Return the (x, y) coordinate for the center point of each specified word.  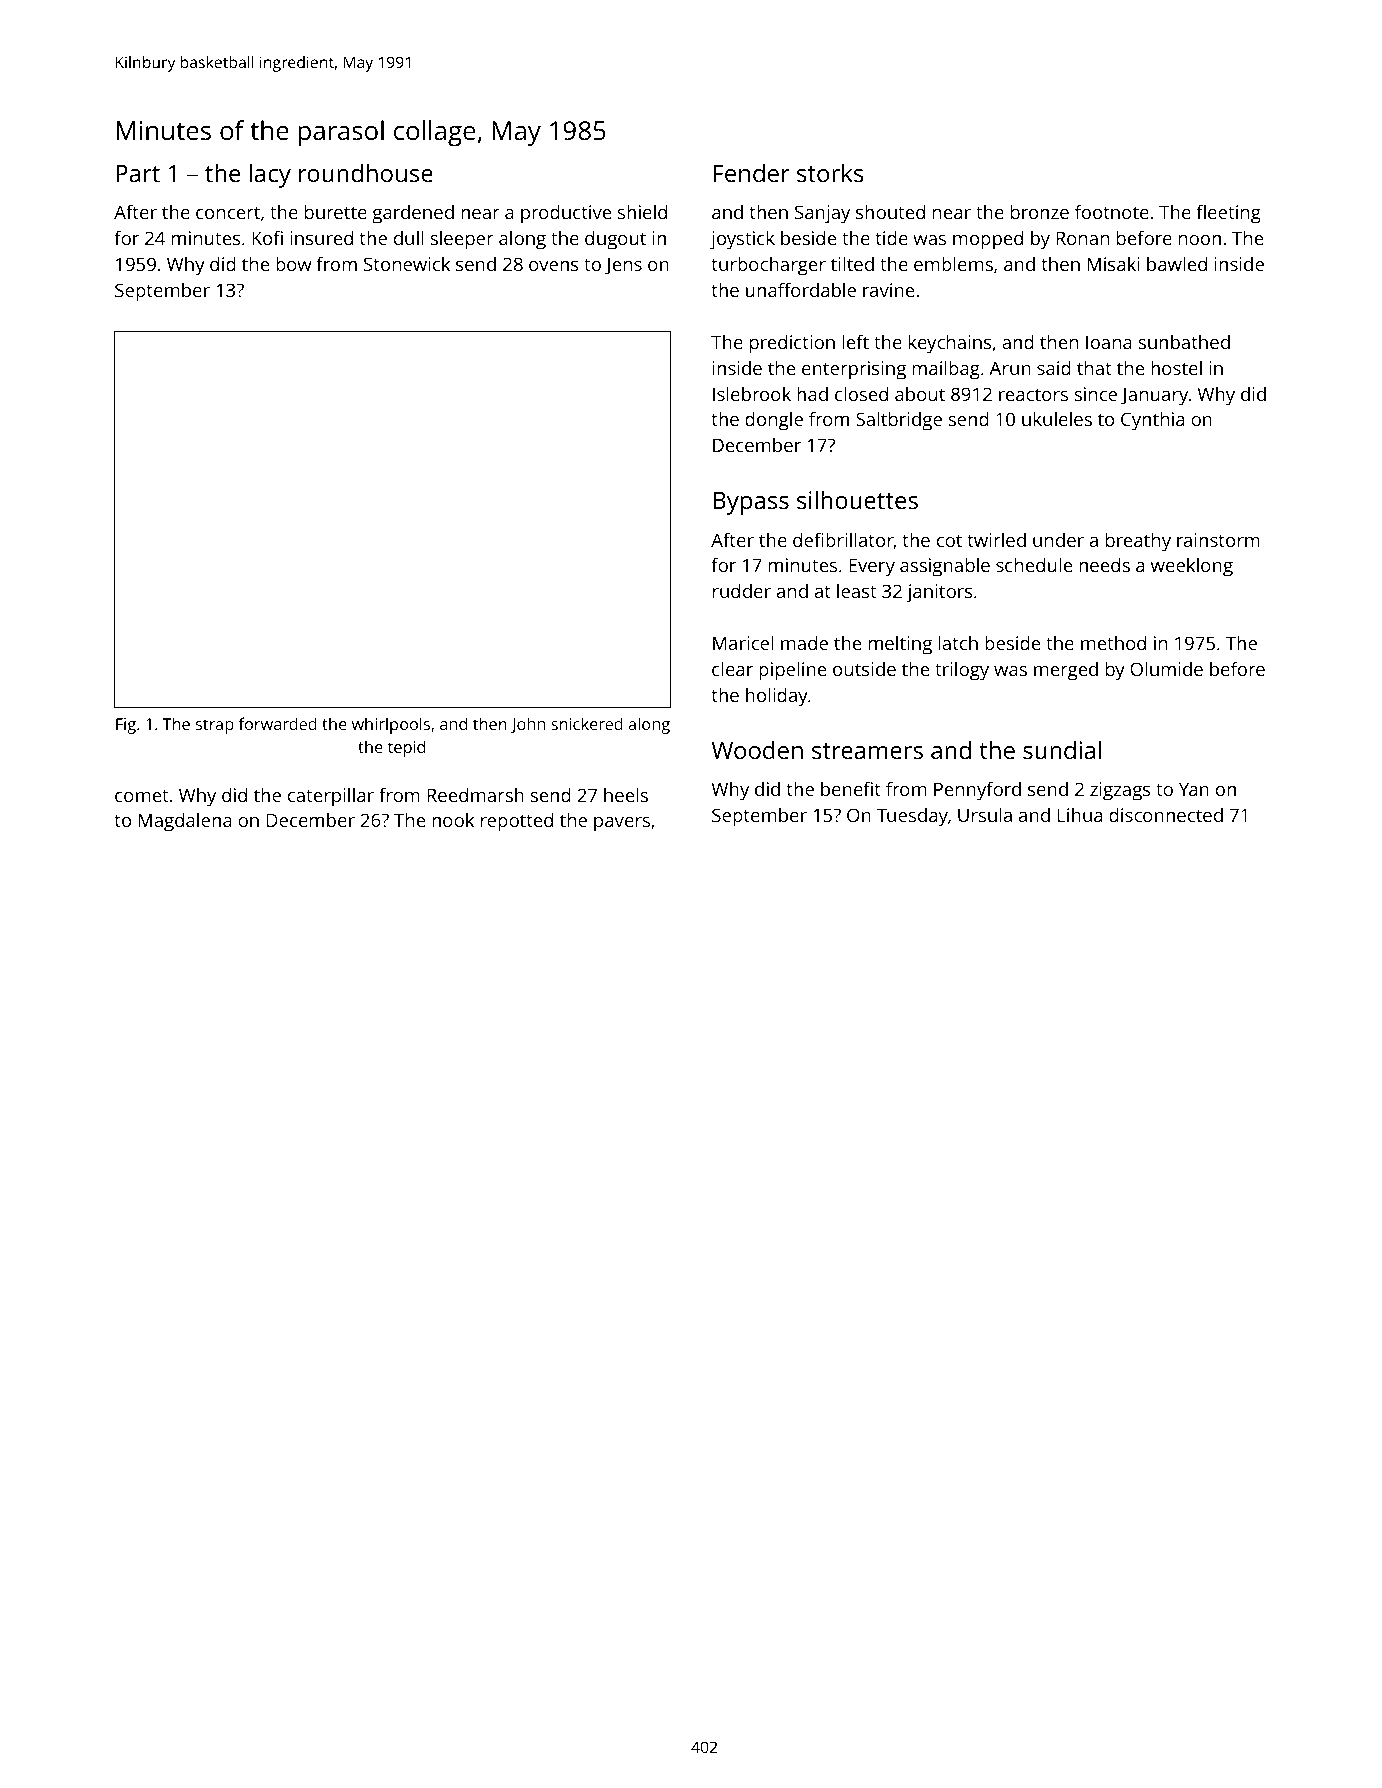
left (855, 342)
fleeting (1228, 214)
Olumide (1166, 669)
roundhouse (366, 172)
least (856, 591)
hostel (1176, 368)
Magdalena (185, 822)
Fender (751, 172)
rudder (742, 591)
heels (626, 795)
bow (294, 264)
